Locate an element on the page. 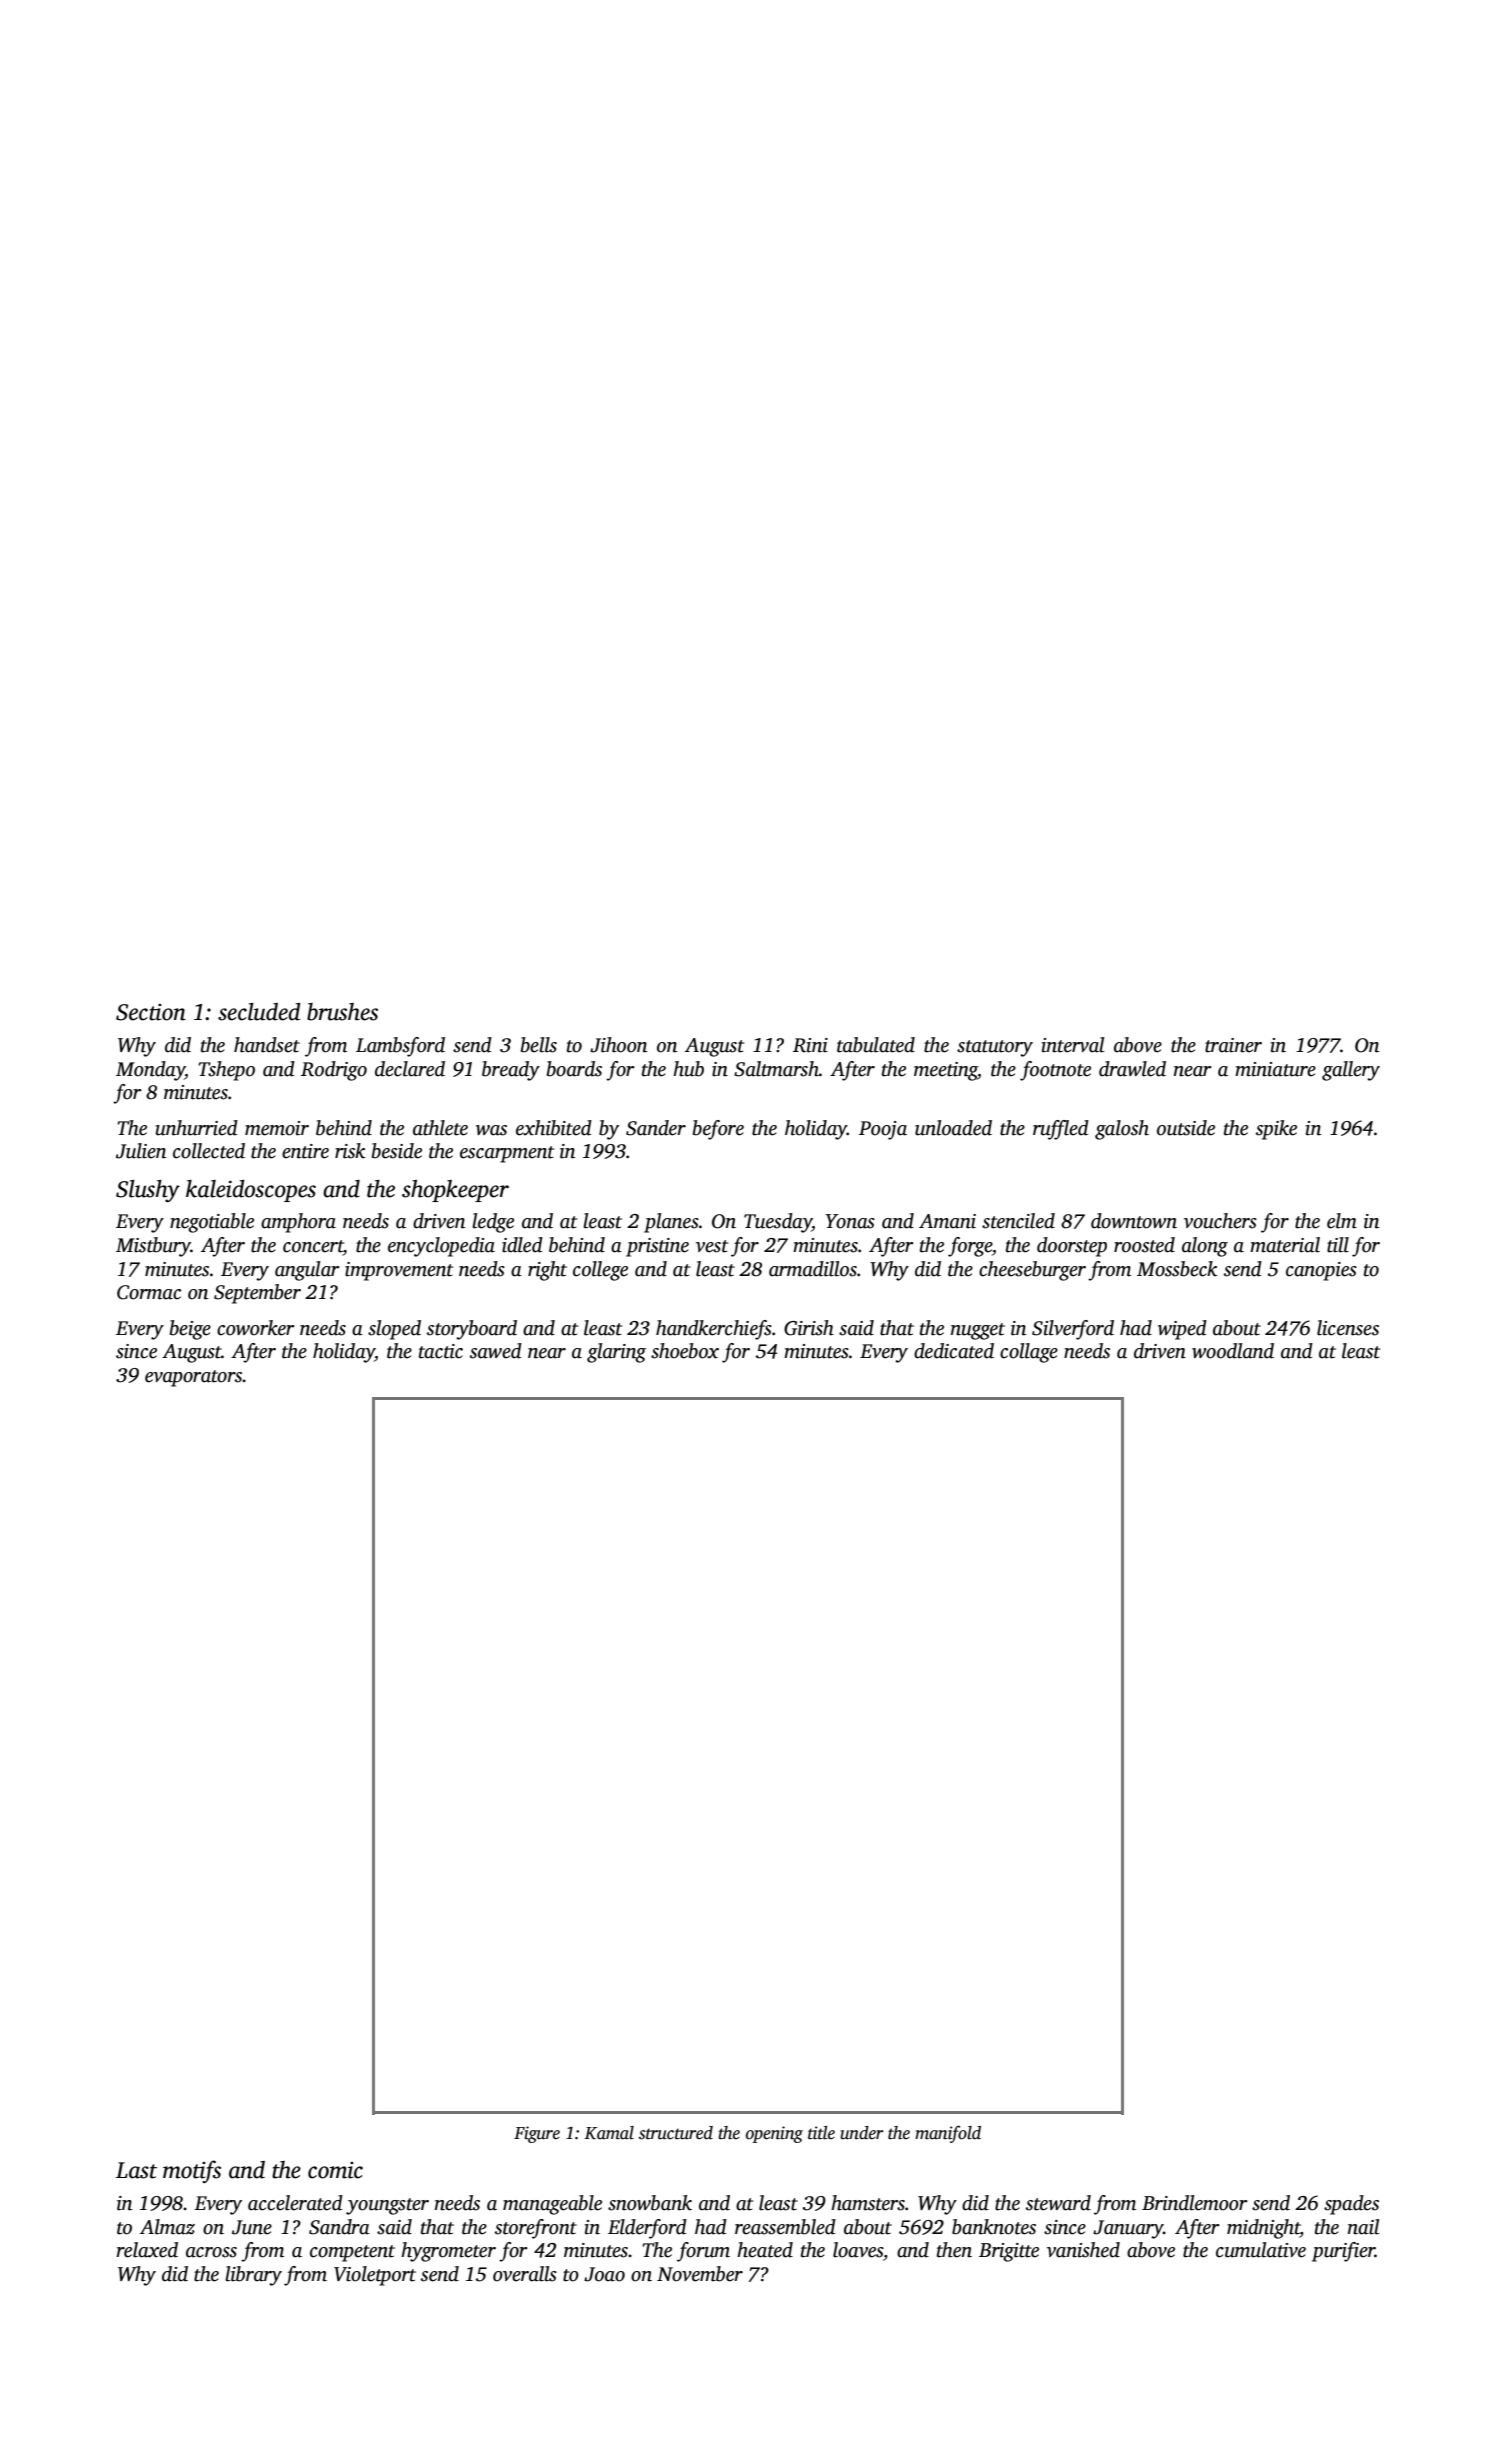 The height and width of the document is (2464, 1496). elm is located at coordinates (1342, 1221).
